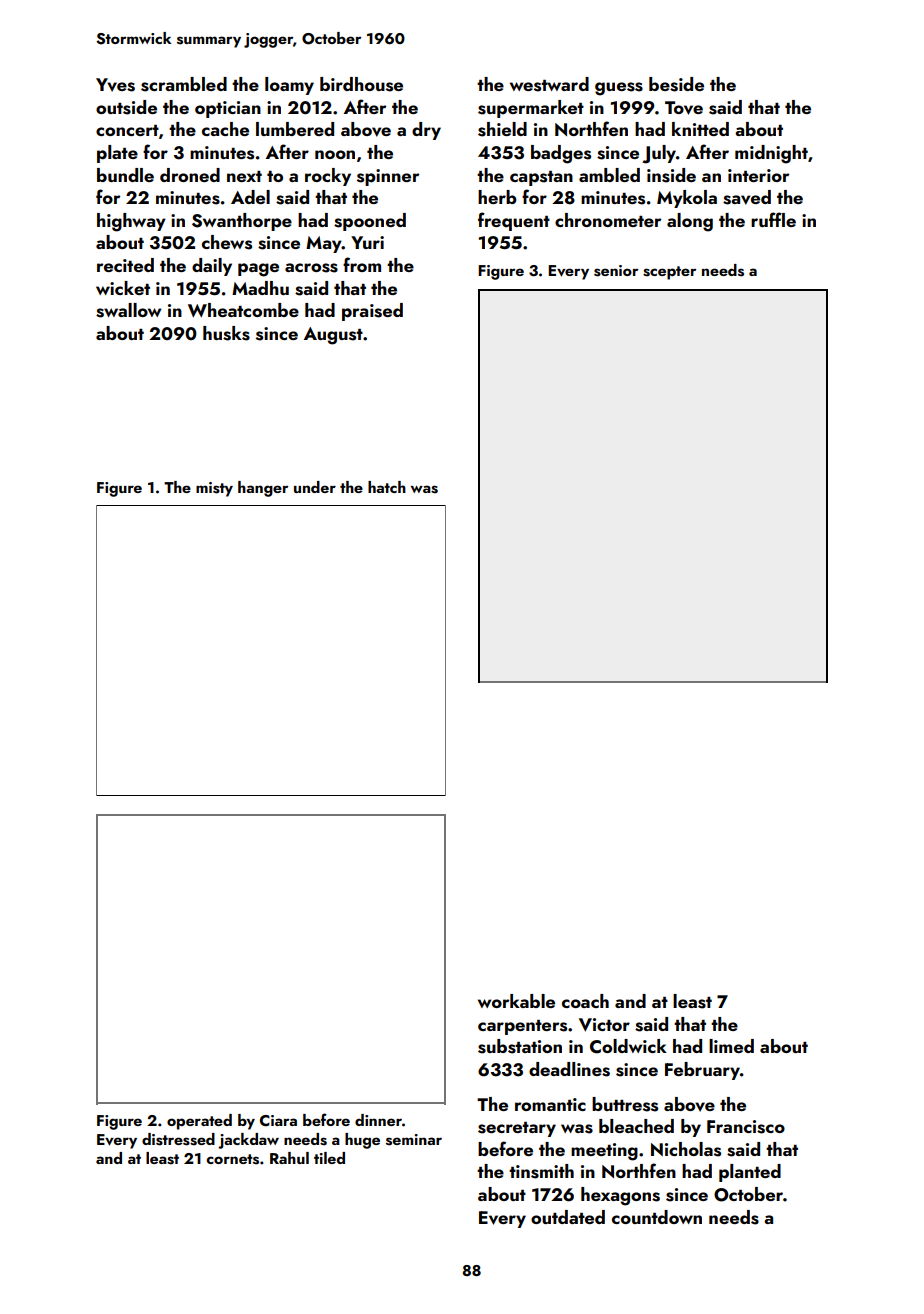 The width and height of the screenshot is (924, 1314). What do you see at coordinates (115, 85) in the screenshot?
I see `Yves` at bounding box center [115, 85].
